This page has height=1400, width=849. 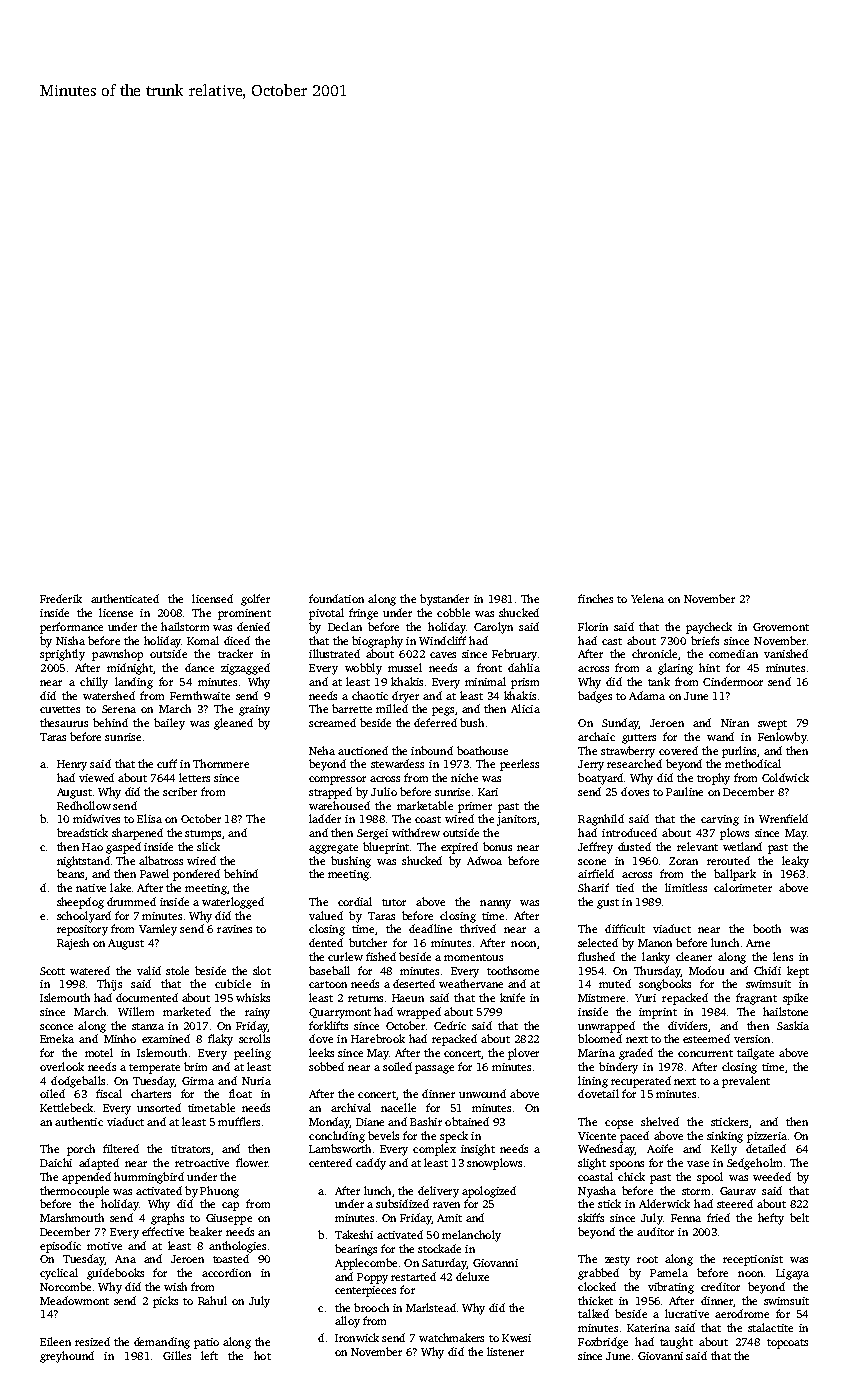 What do you see at coordinates (414, 983) in the page?
I see `deserted` at bounding box center [414, 983].
